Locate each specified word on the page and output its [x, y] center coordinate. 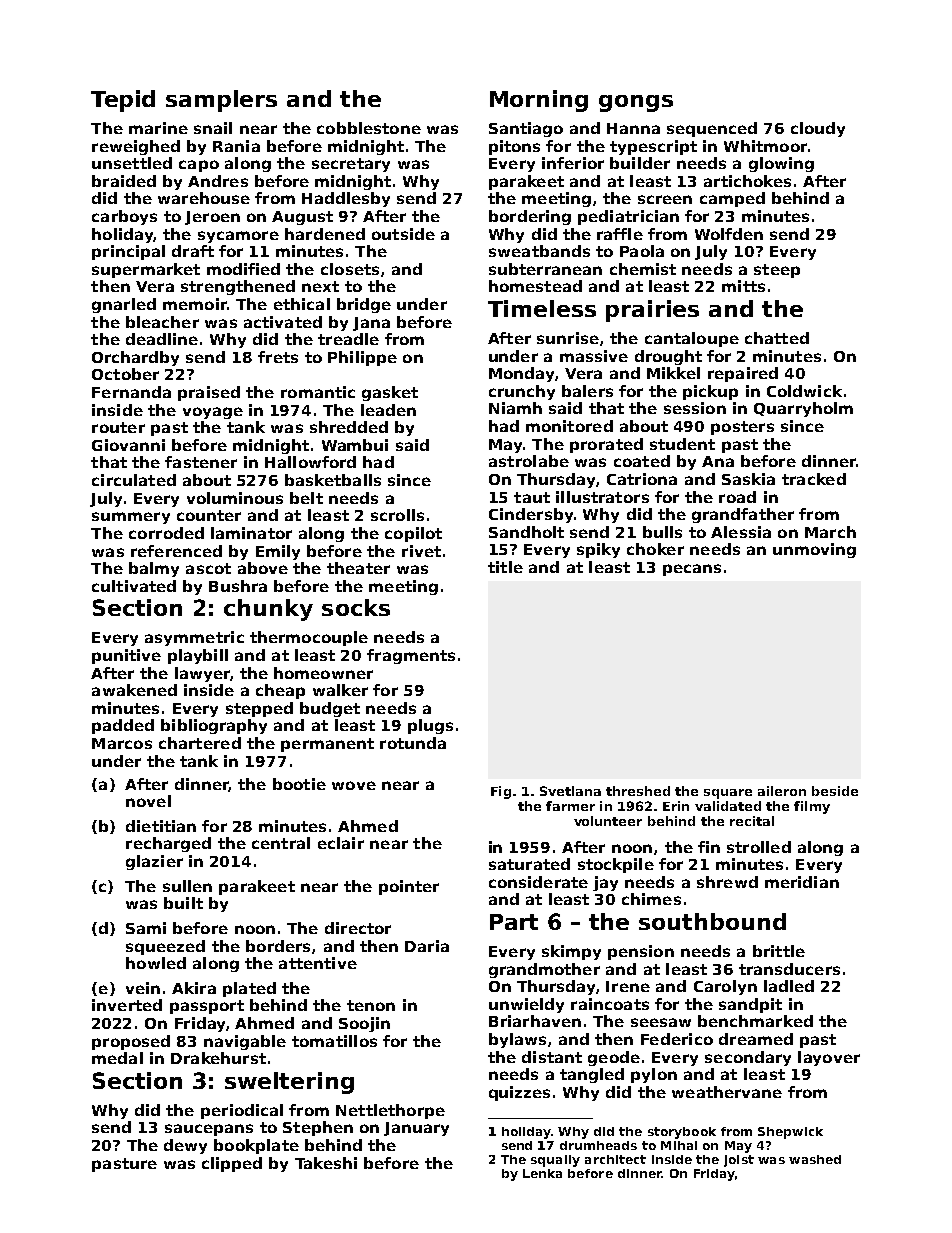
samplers [221, 101]
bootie [299, 784]
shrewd [727, 882]
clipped [232, 1164]
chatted [777, 338]
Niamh [515, 408]
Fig [501, 792]
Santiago [526, 129]
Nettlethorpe [390, 1111]
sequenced [712, 129]
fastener [201, 462]
